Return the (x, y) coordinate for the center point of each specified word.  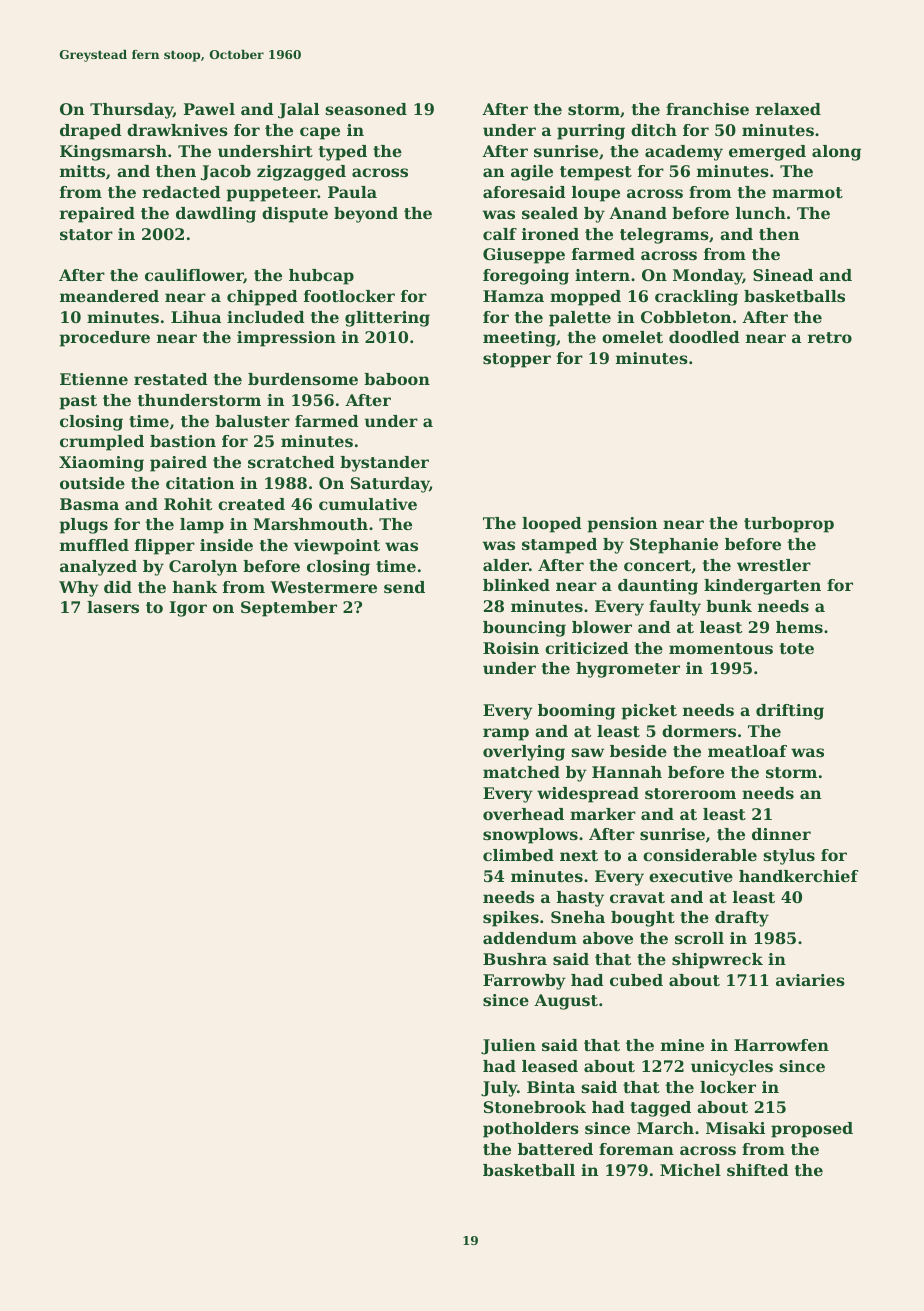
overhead (523, 814)
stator (86, 234)
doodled (704, 337)
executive (691, 876)
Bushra (515, 959)
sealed (550, 213)
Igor (188, 609)
